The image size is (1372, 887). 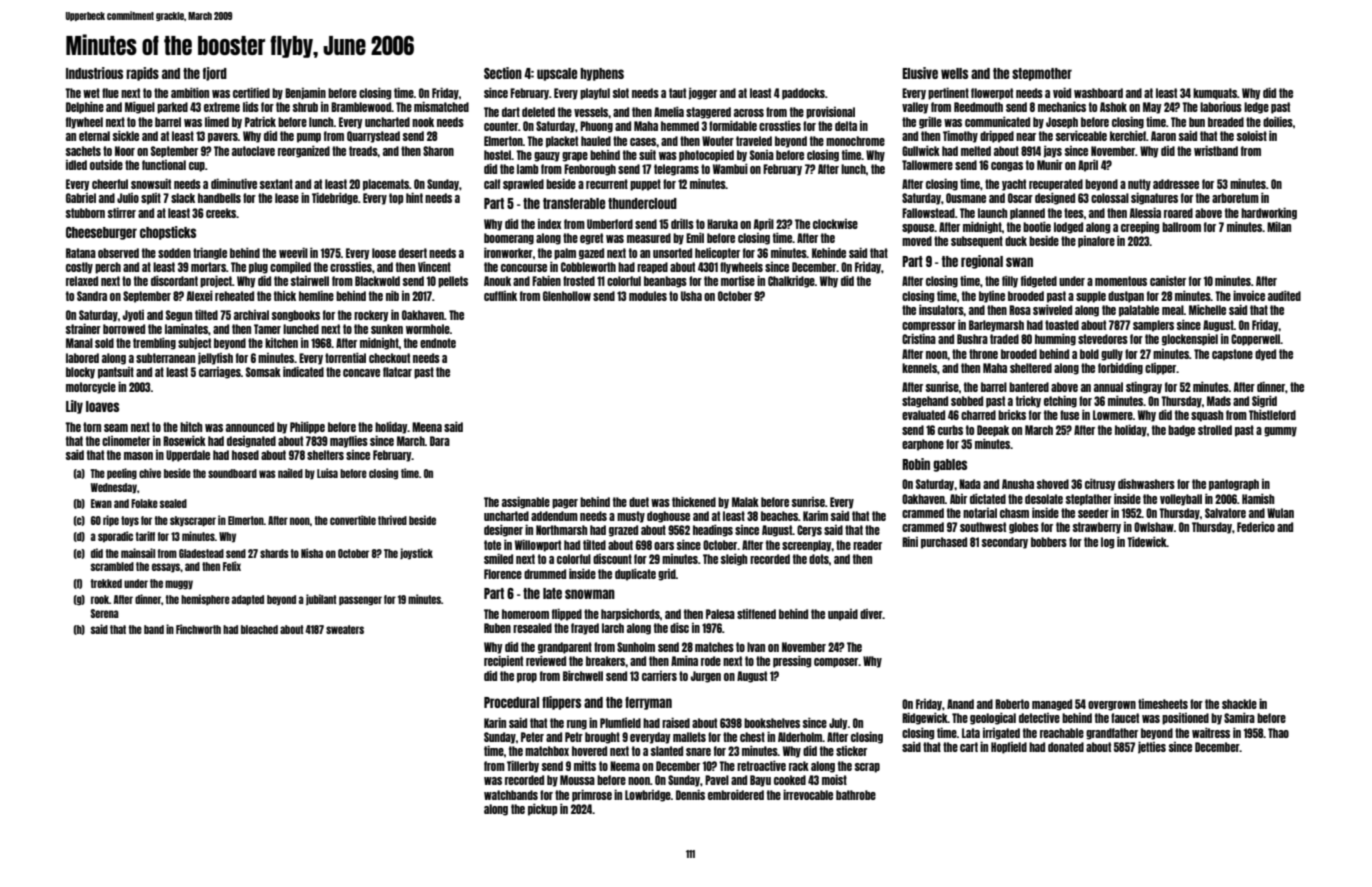 What do you see at coordinates (749, 113) in the screenshot?
I see `across` at bounding box center [749, 113].
